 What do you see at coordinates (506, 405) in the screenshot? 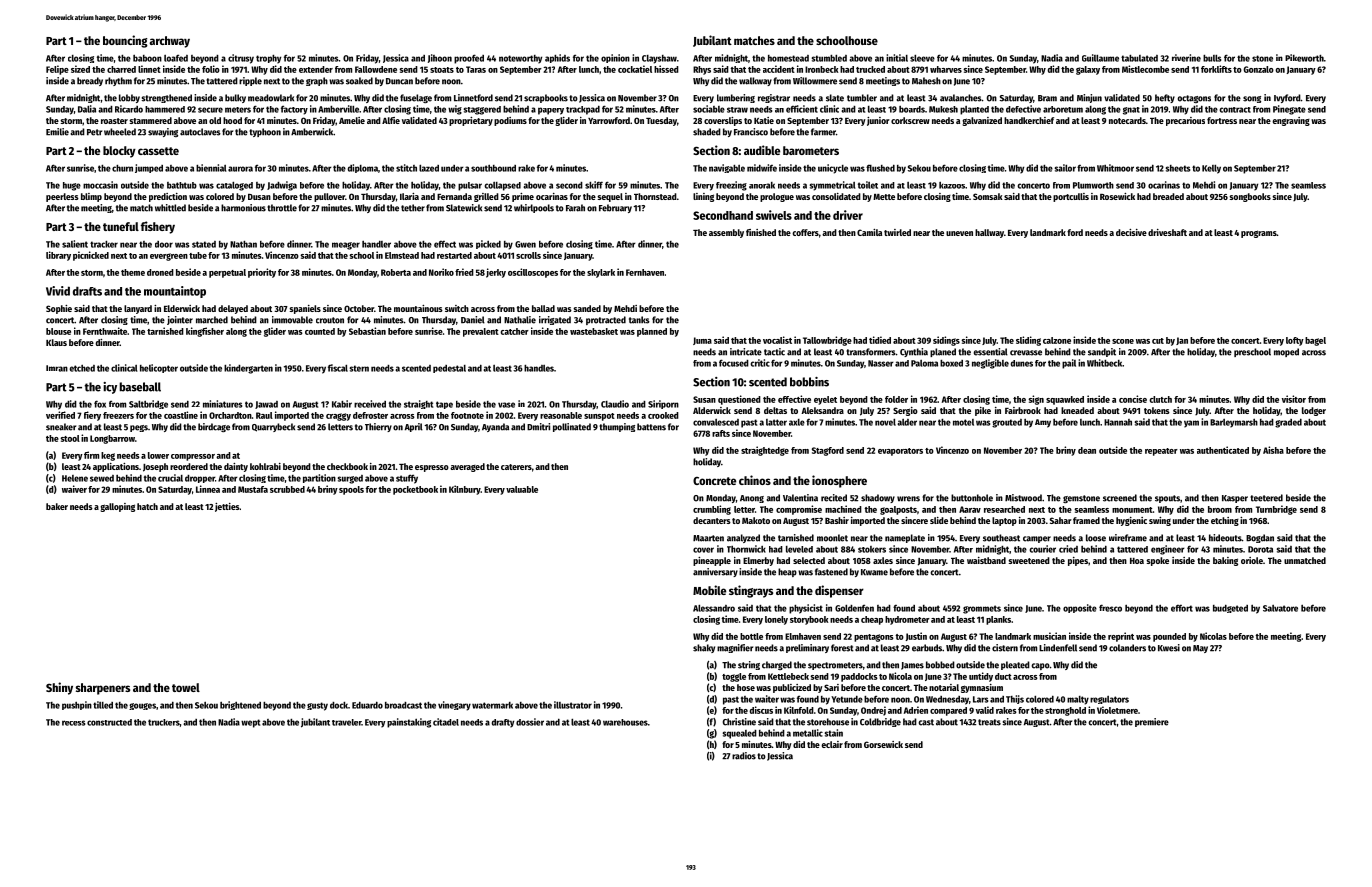
I see `vase` at bounding box center [506, 405].
